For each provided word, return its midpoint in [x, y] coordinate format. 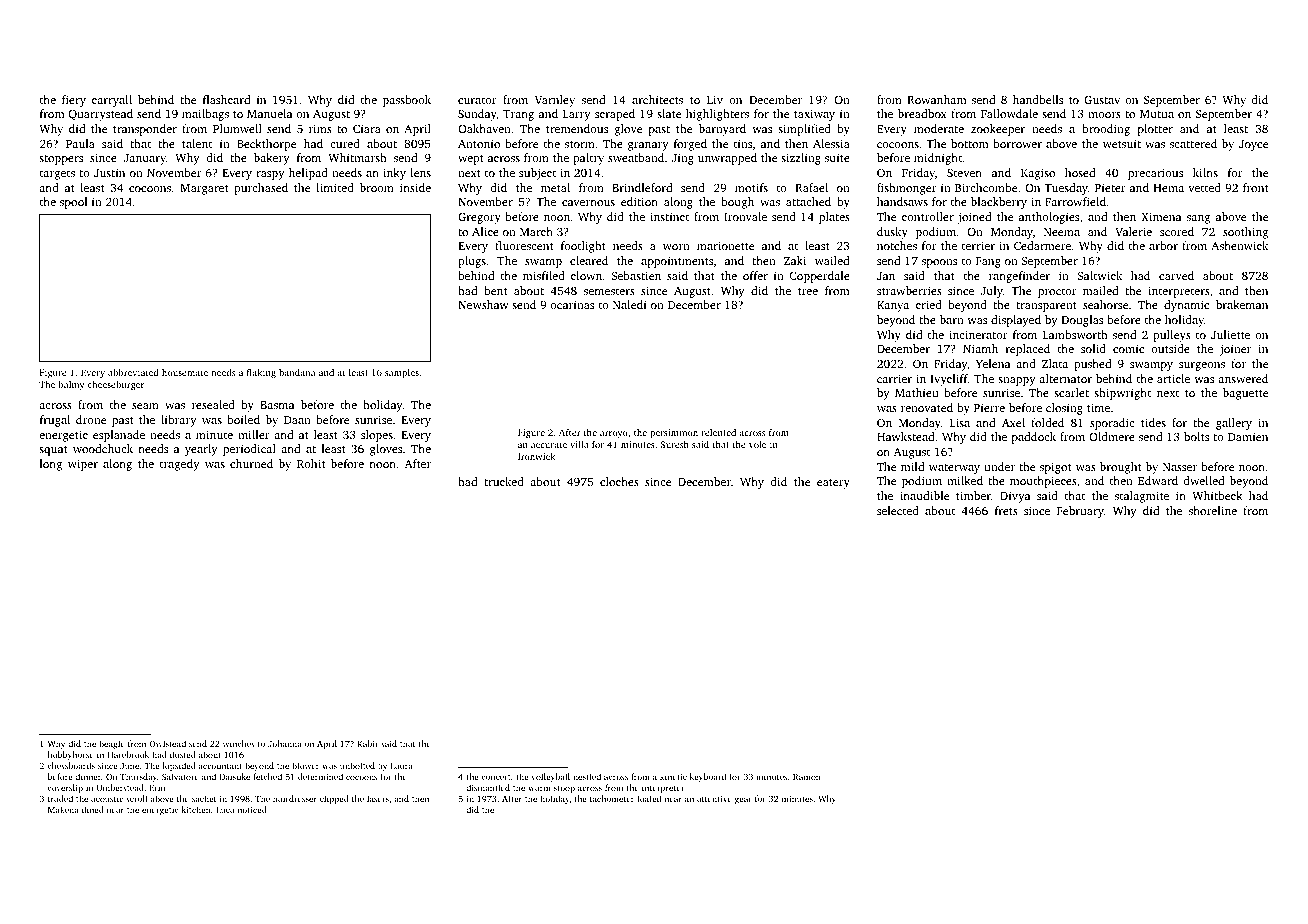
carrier [894, 378]
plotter [1155, 130]
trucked [504, 481]
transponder [145, 130]
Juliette [1230, 334]
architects [657, 99]
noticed [252, 809]
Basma [277, 405]
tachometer [612, 798]
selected [898, 510]
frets [1006, 510]
